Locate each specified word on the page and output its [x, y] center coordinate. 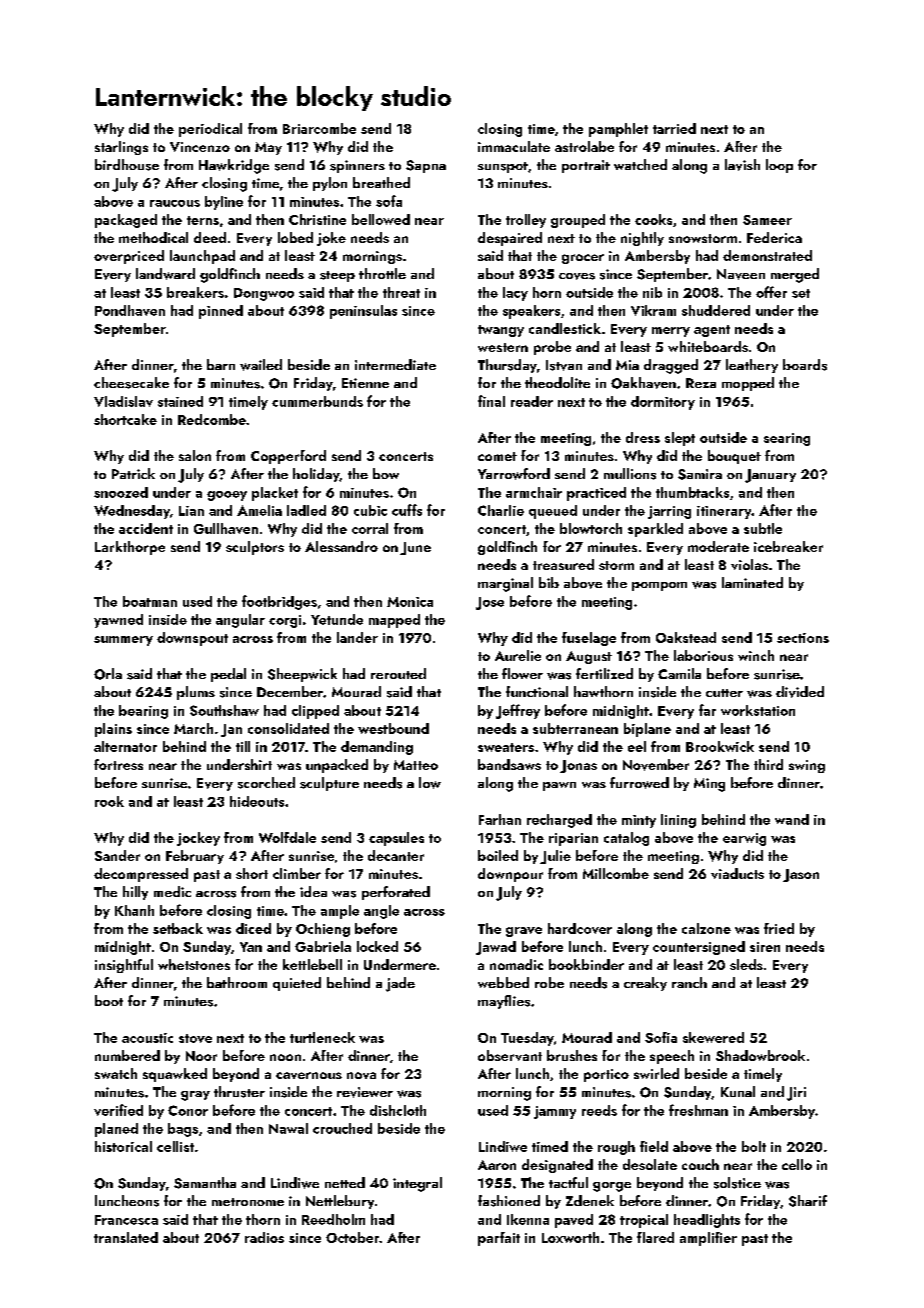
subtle [763, 528]
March [193, 728]
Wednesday [132, 512]
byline [224, 203]
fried [779, 928]
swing [807, 766]
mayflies [504, 1002]
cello [797, 1164]
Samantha [205, 1183]
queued [553, 512]
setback [178, 928]
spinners [357, 166]
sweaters [506, 747]
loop [779, 166]
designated [557, 1166]
